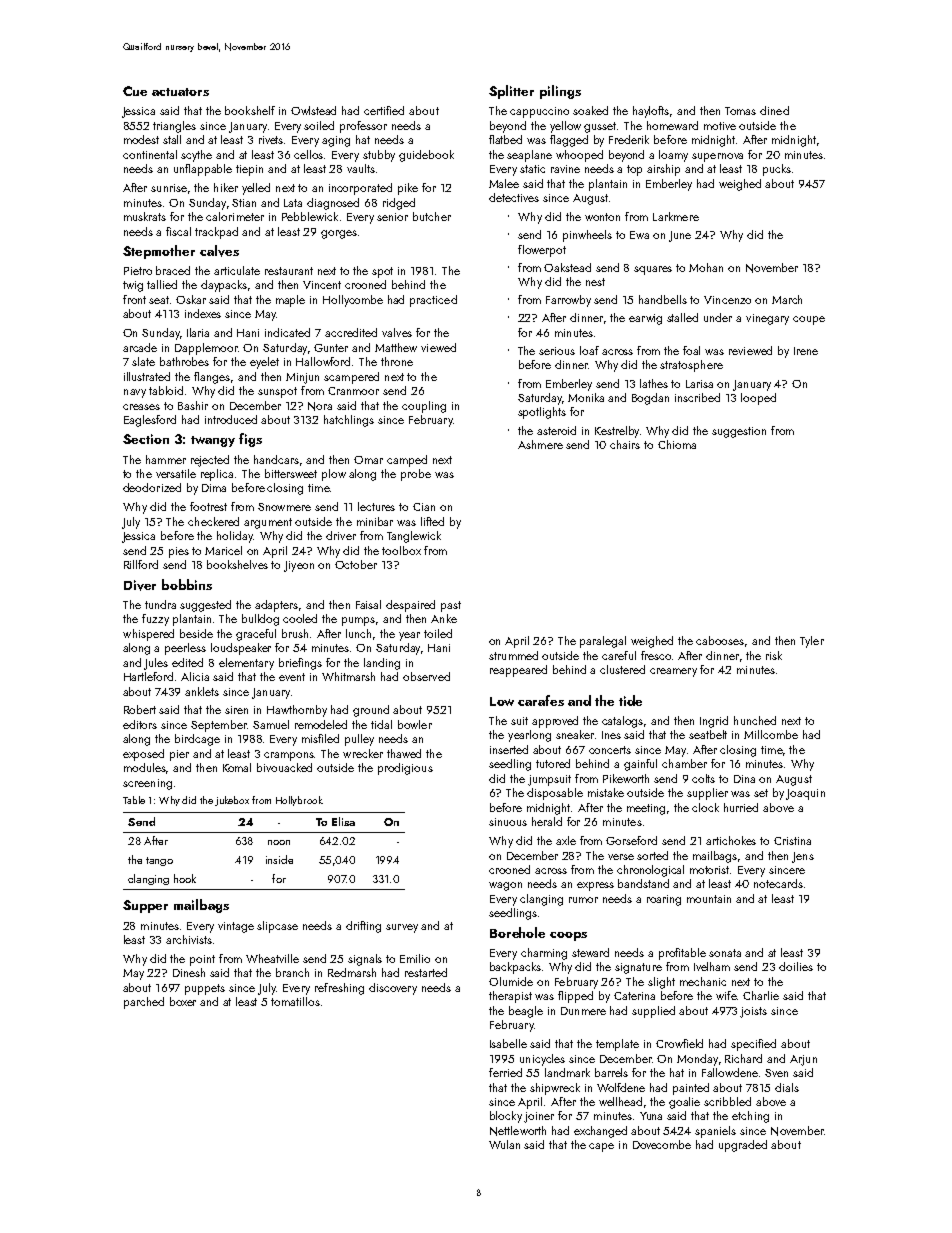 This screenshot has width=952, height=1233. What do you see at coordinates (144, 1003) in the screenshot?
I see `parched` at bounding box center [144, 1003].
